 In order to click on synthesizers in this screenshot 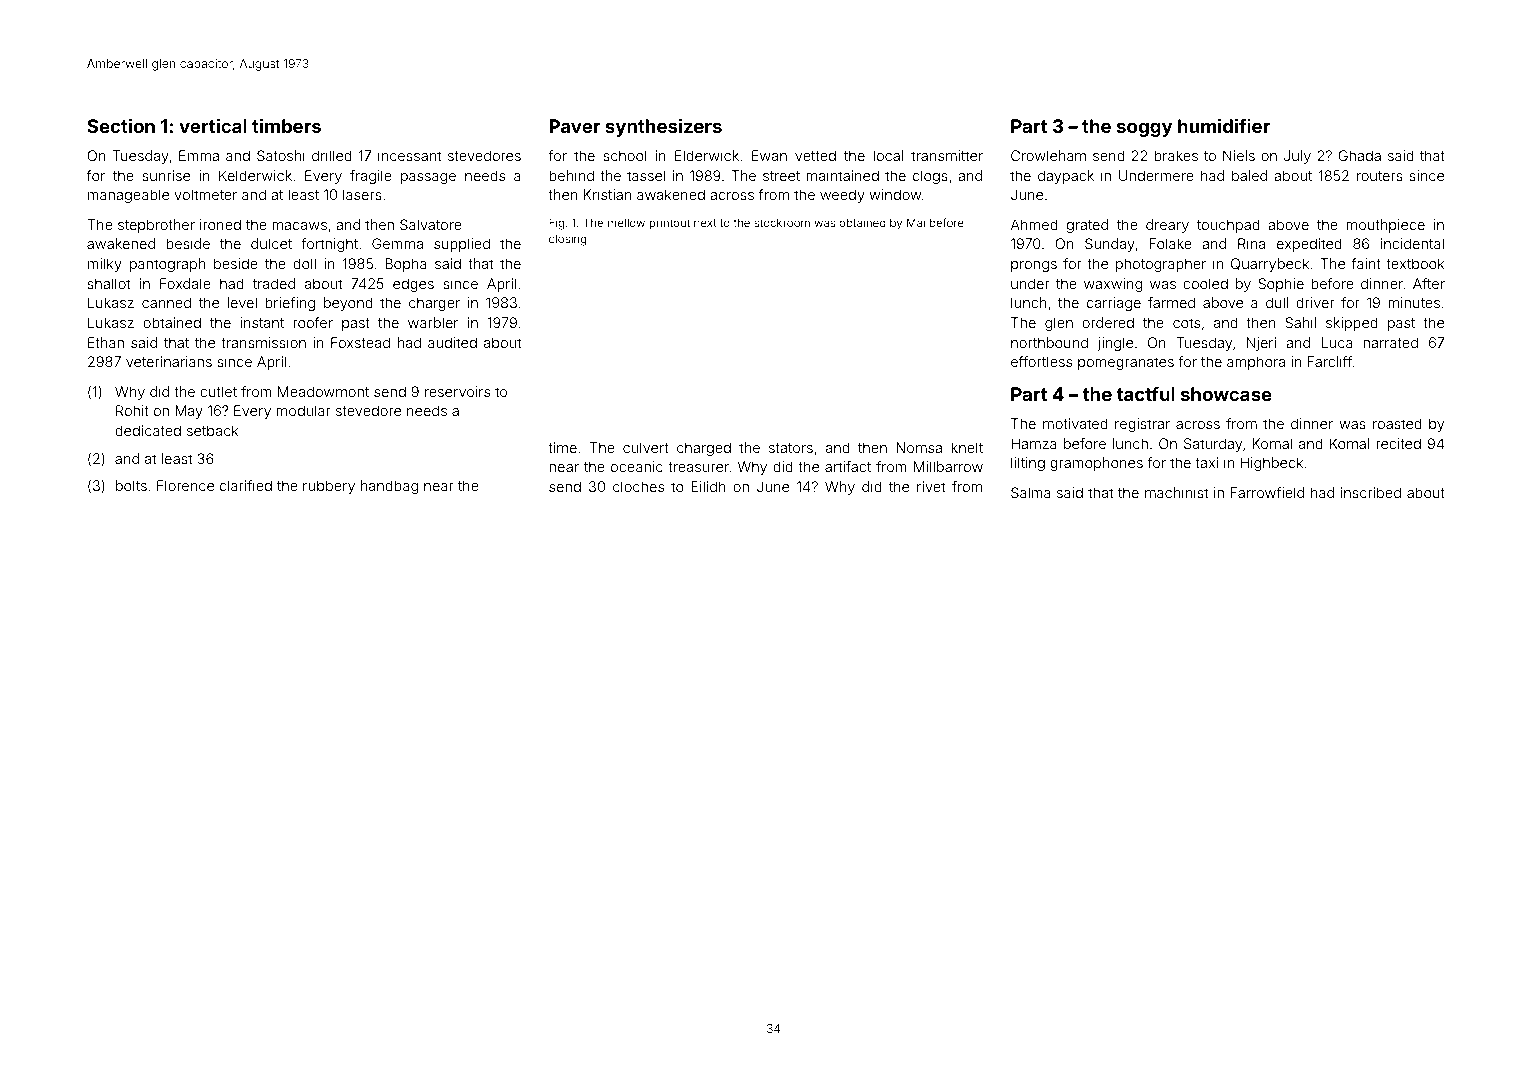, I will do `click(663, 127)`.
